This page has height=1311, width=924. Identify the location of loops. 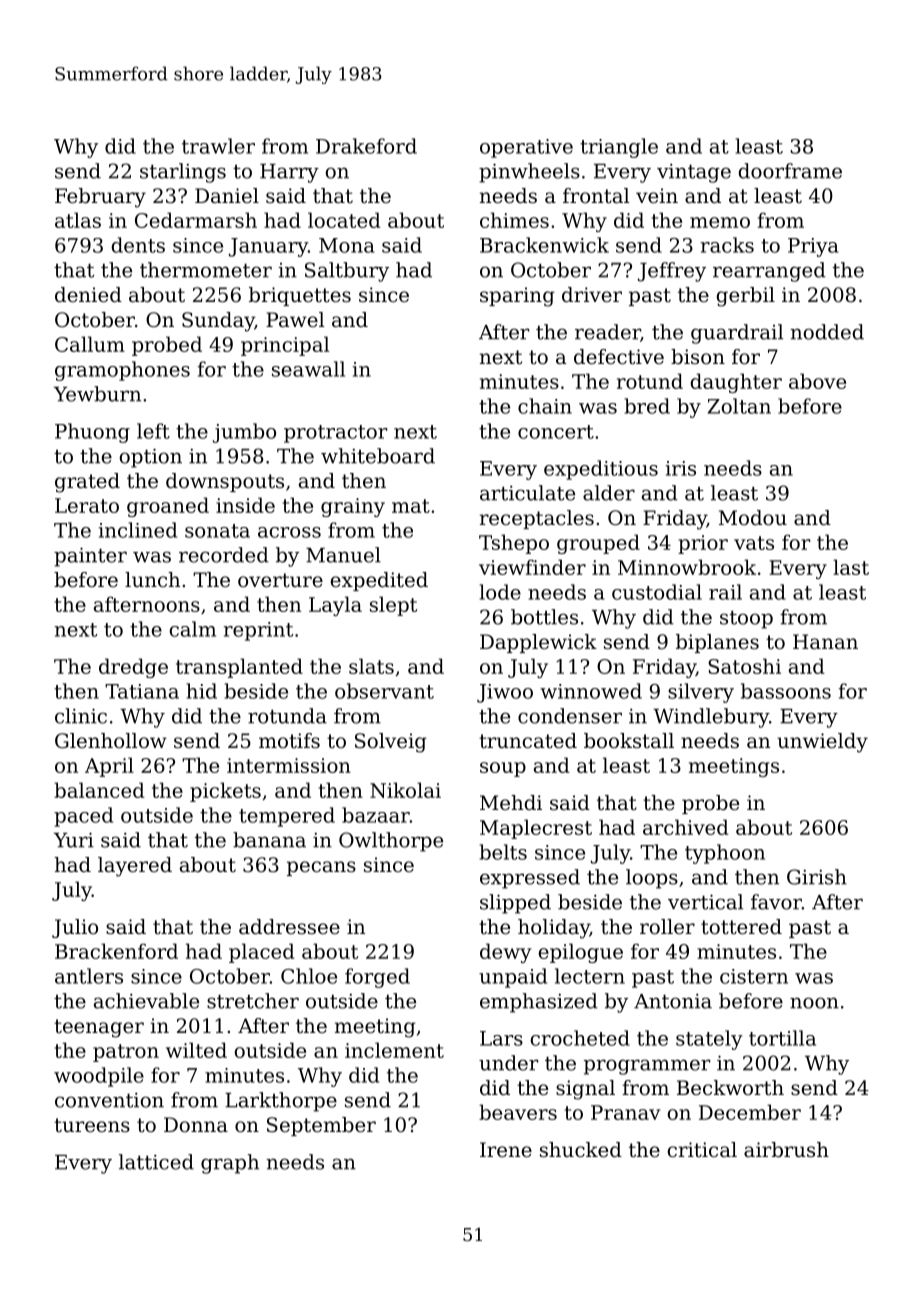
(652, 879).
